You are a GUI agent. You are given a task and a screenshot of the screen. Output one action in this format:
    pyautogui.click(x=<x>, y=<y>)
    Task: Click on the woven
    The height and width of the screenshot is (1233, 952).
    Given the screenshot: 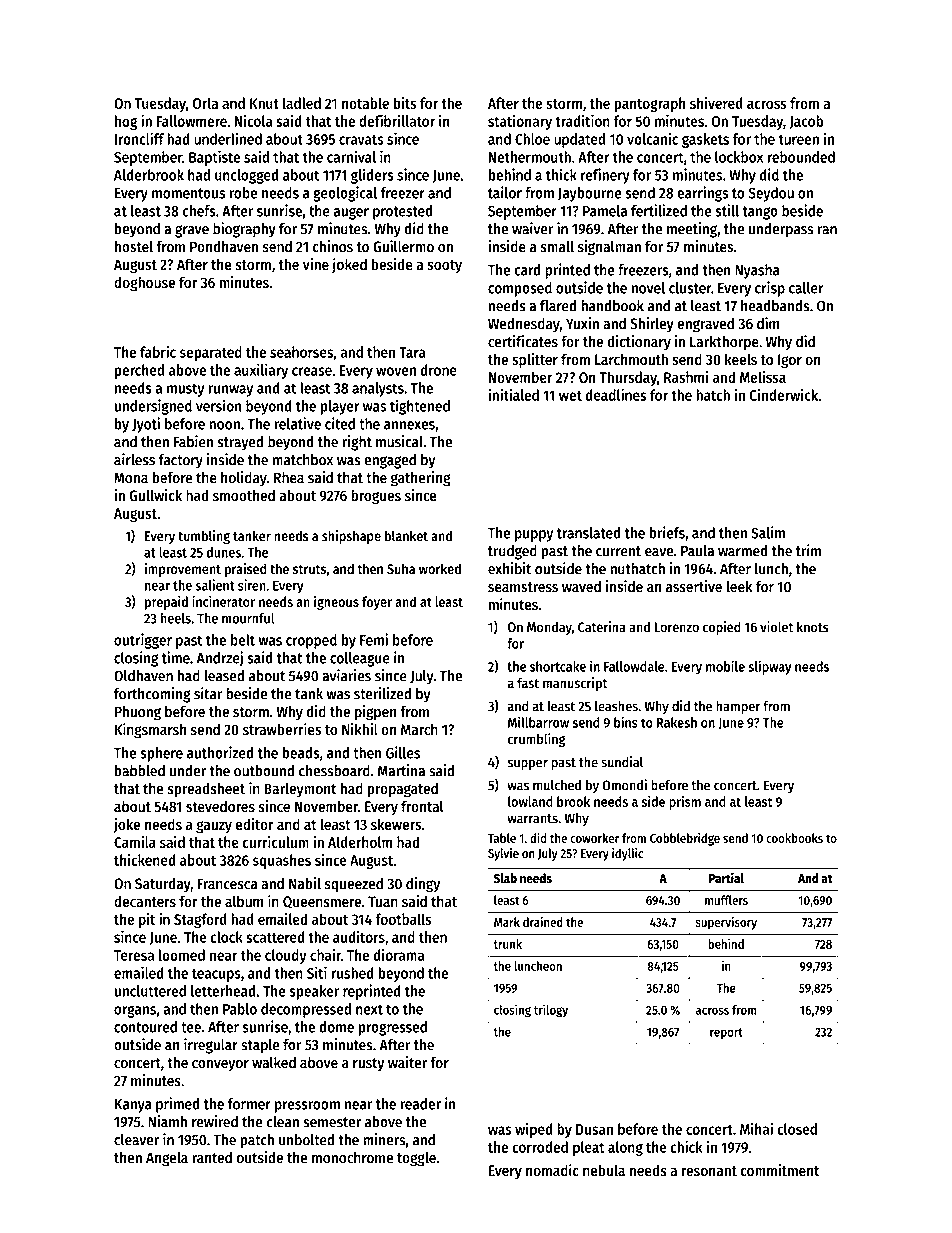 What is the action you would take?
    pyautogui.click(x=396, y=371)
